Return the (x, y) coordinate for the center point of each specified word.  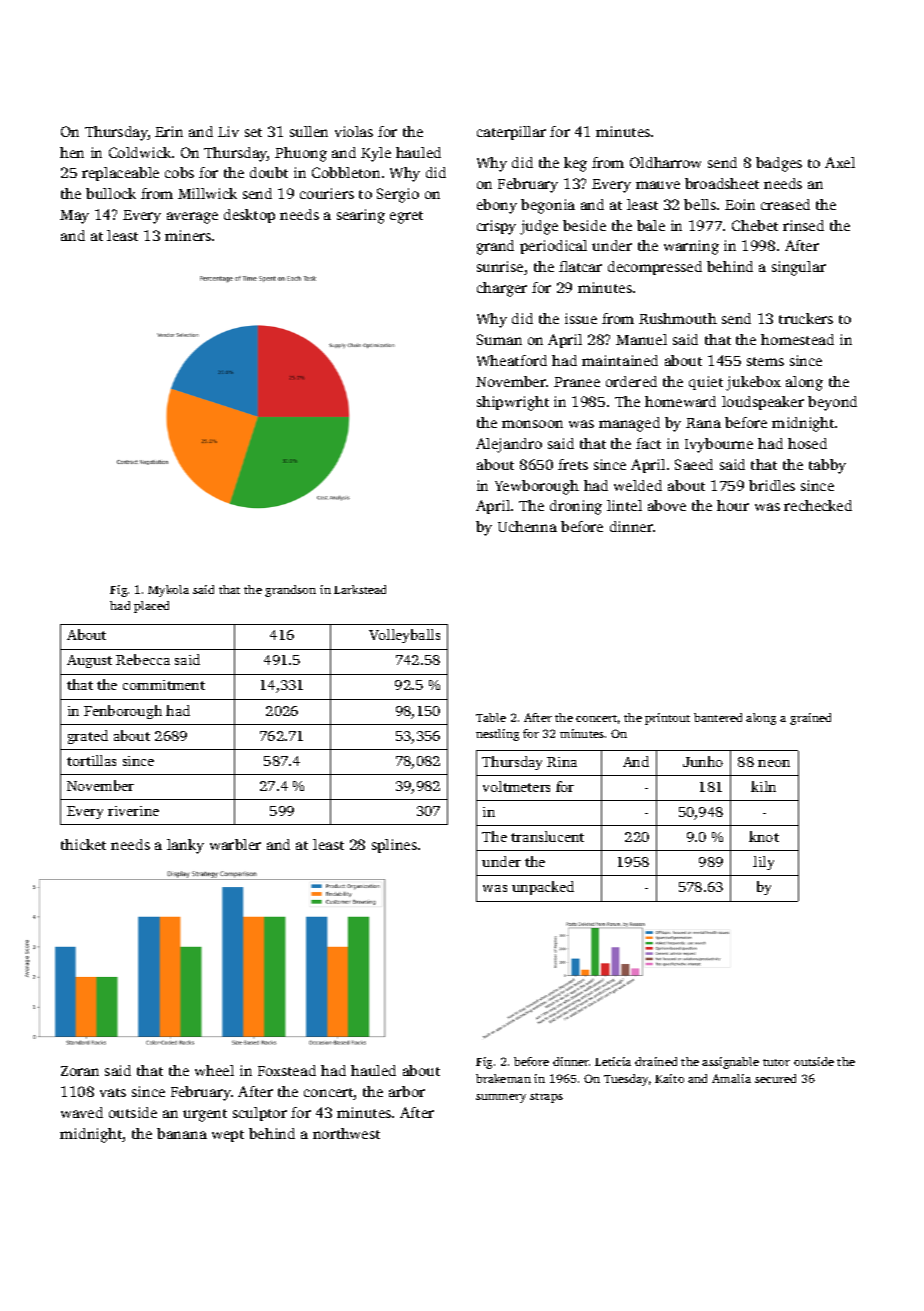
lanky (185, 846)
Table (491, 717)
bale (651, 225)
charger (502, 289)
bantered (718, 717)
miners (188, 235)
